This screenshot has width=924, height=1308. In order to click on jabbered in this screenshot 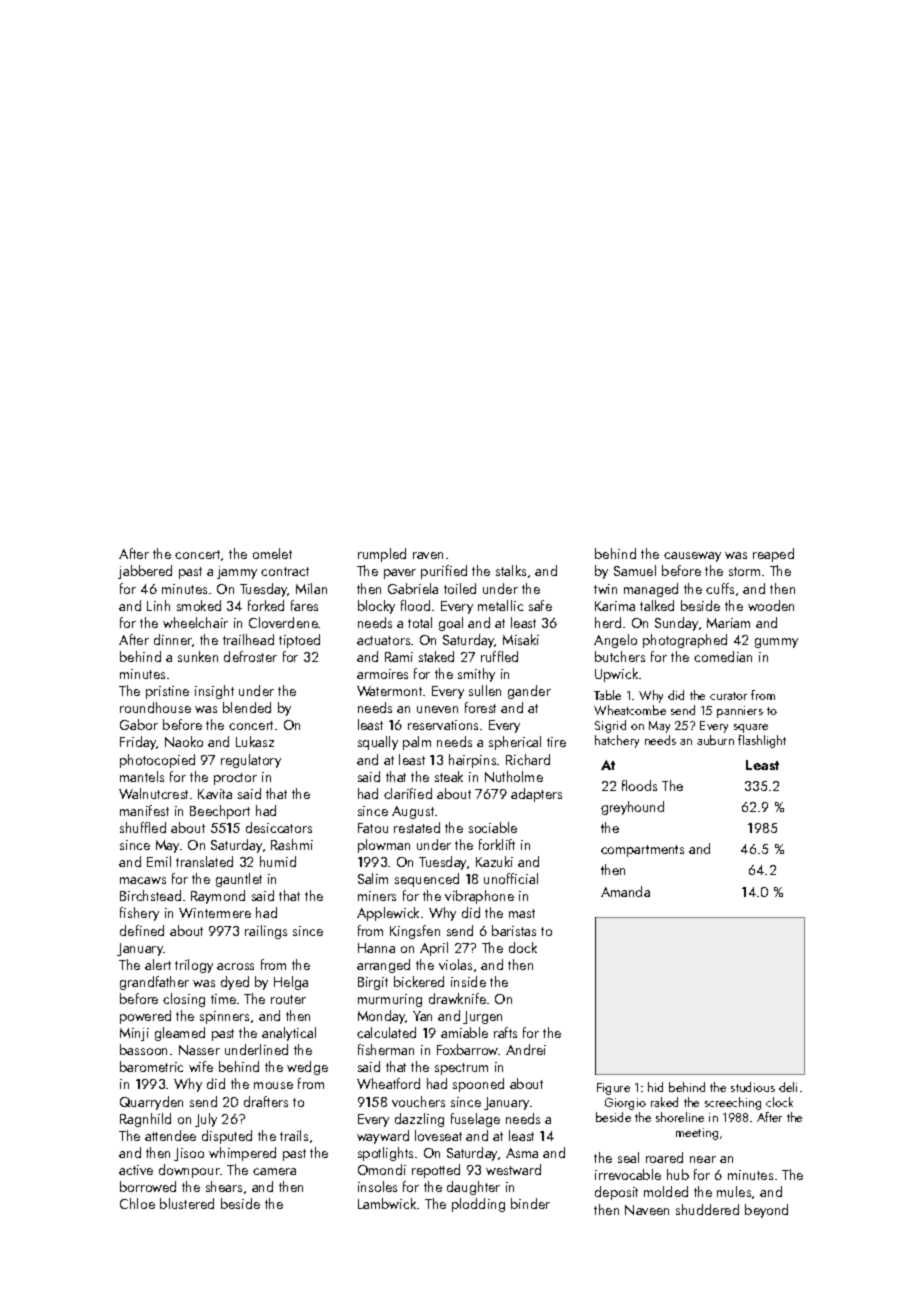, I will do `click(145, 572)`.
